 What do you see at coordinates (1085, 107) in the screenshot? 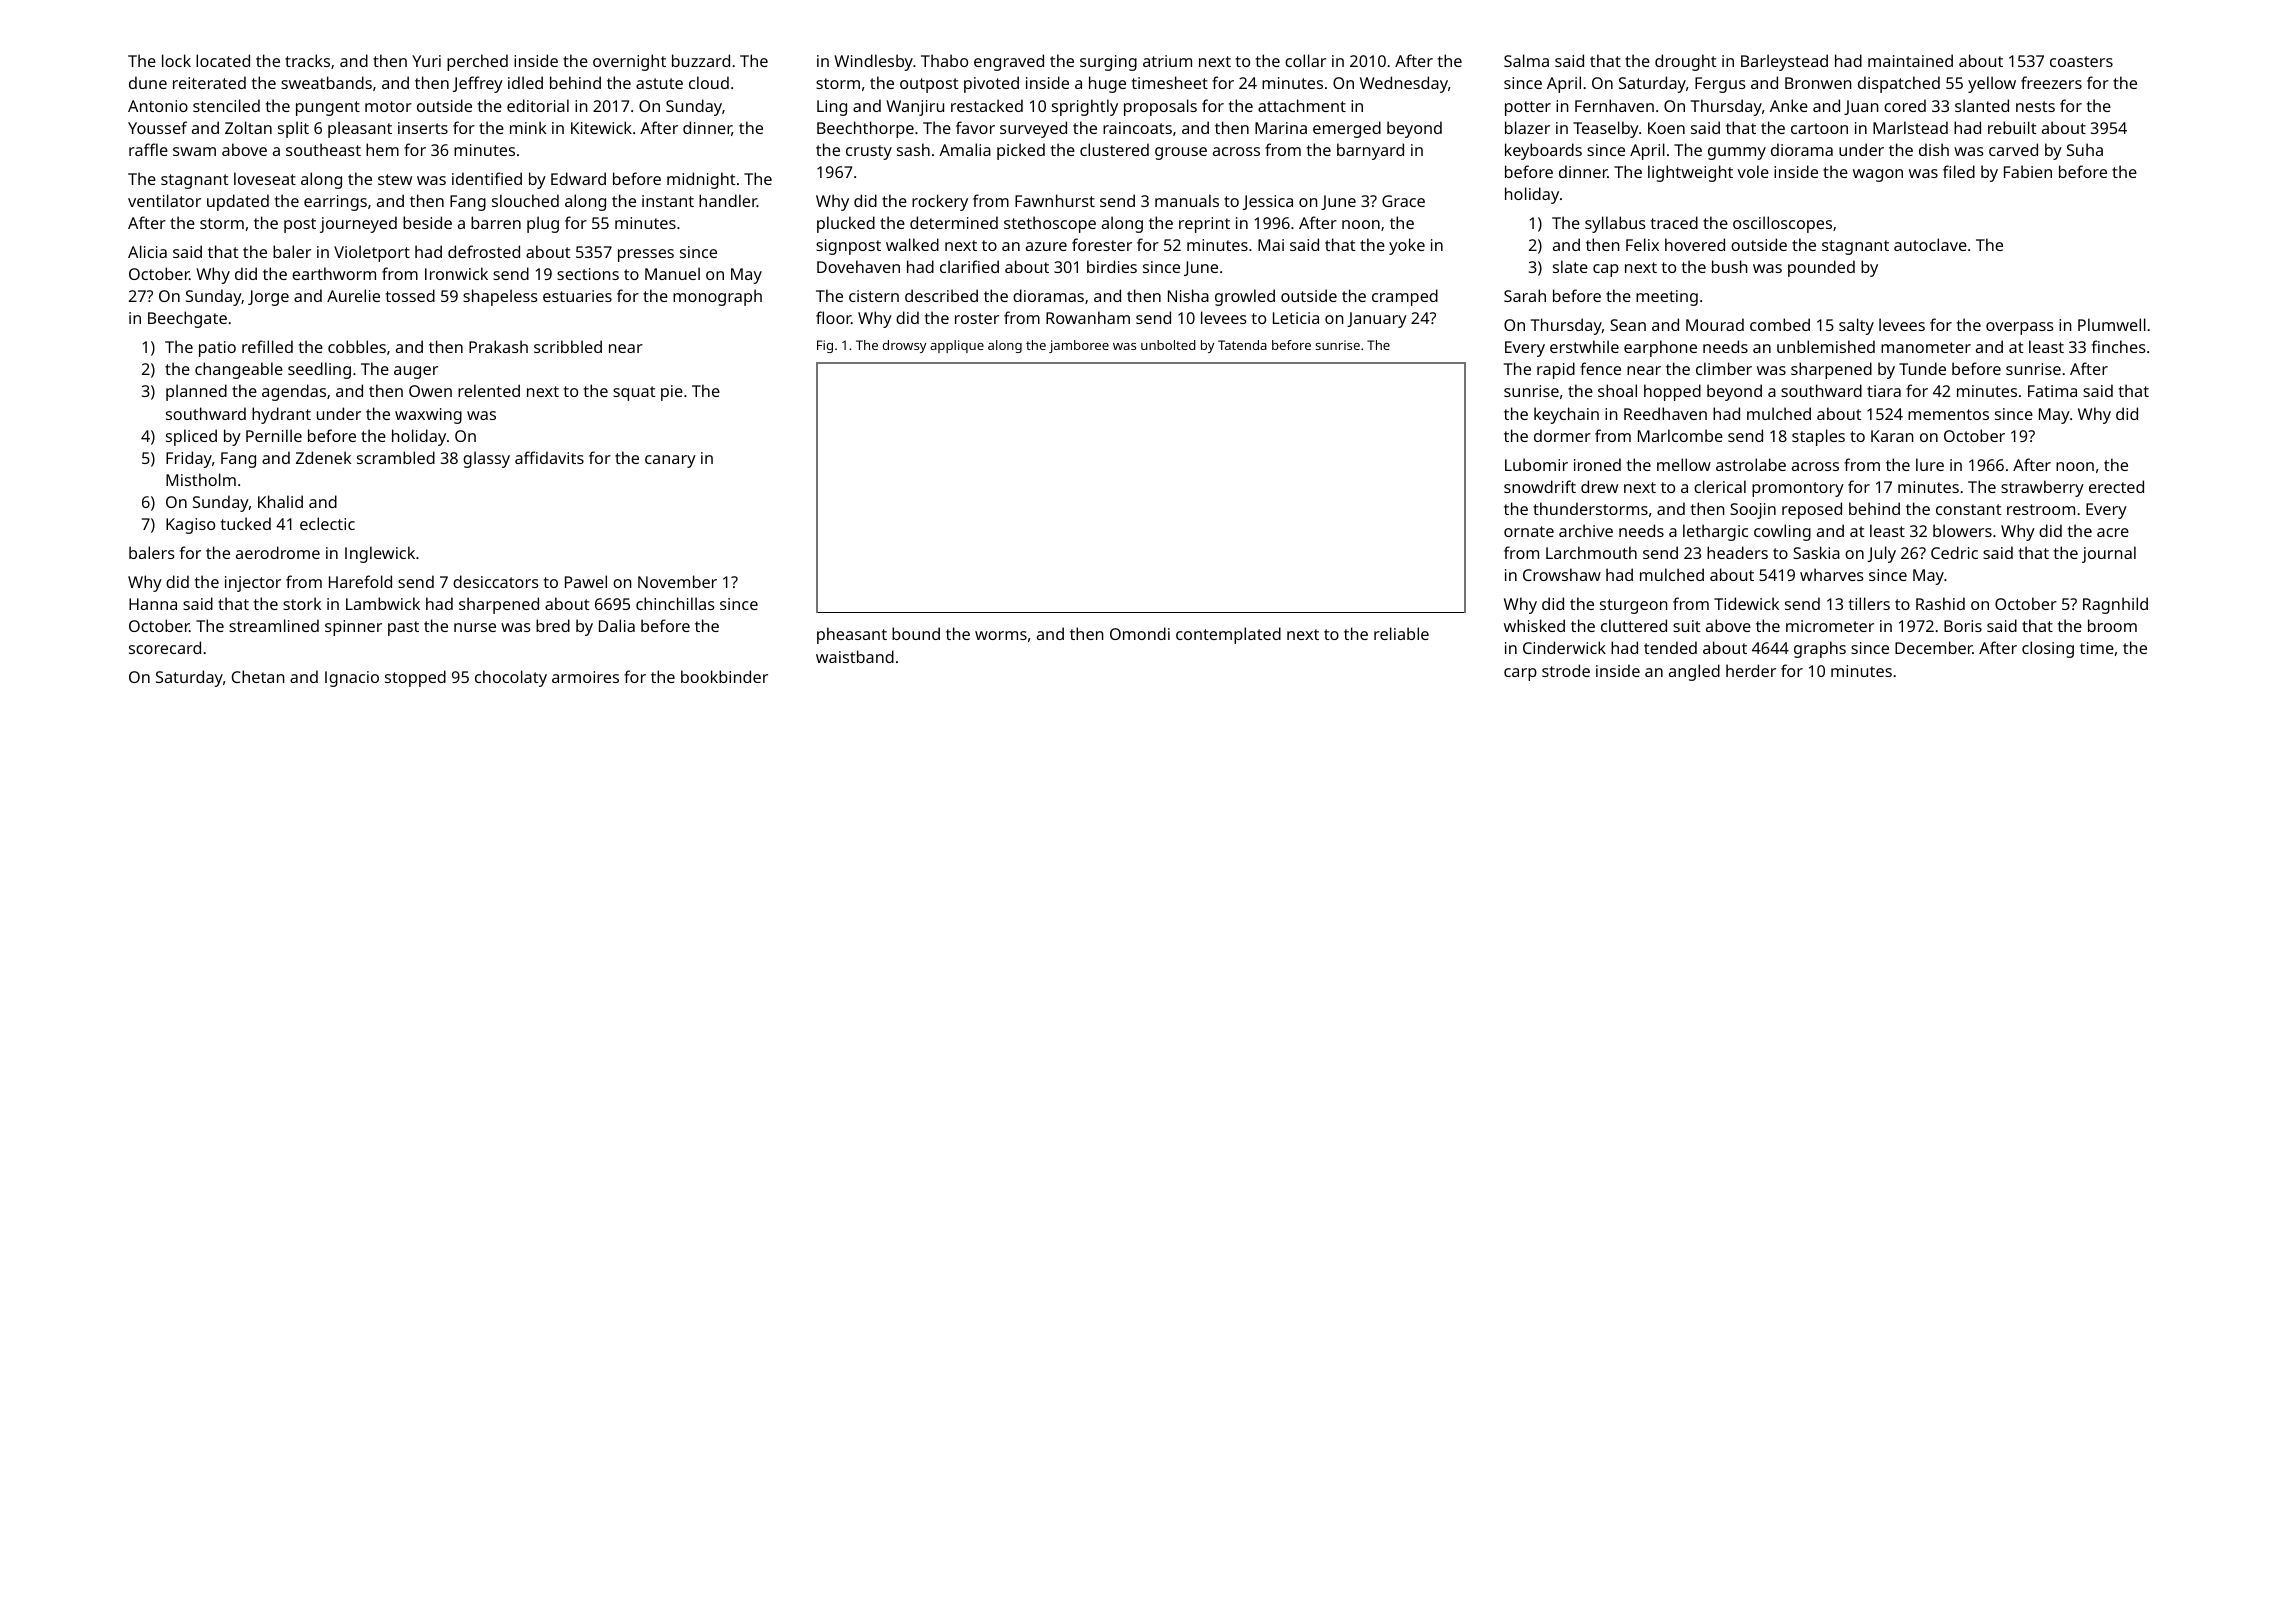
I see `sprightly` at bounding box center [1085, 107].
